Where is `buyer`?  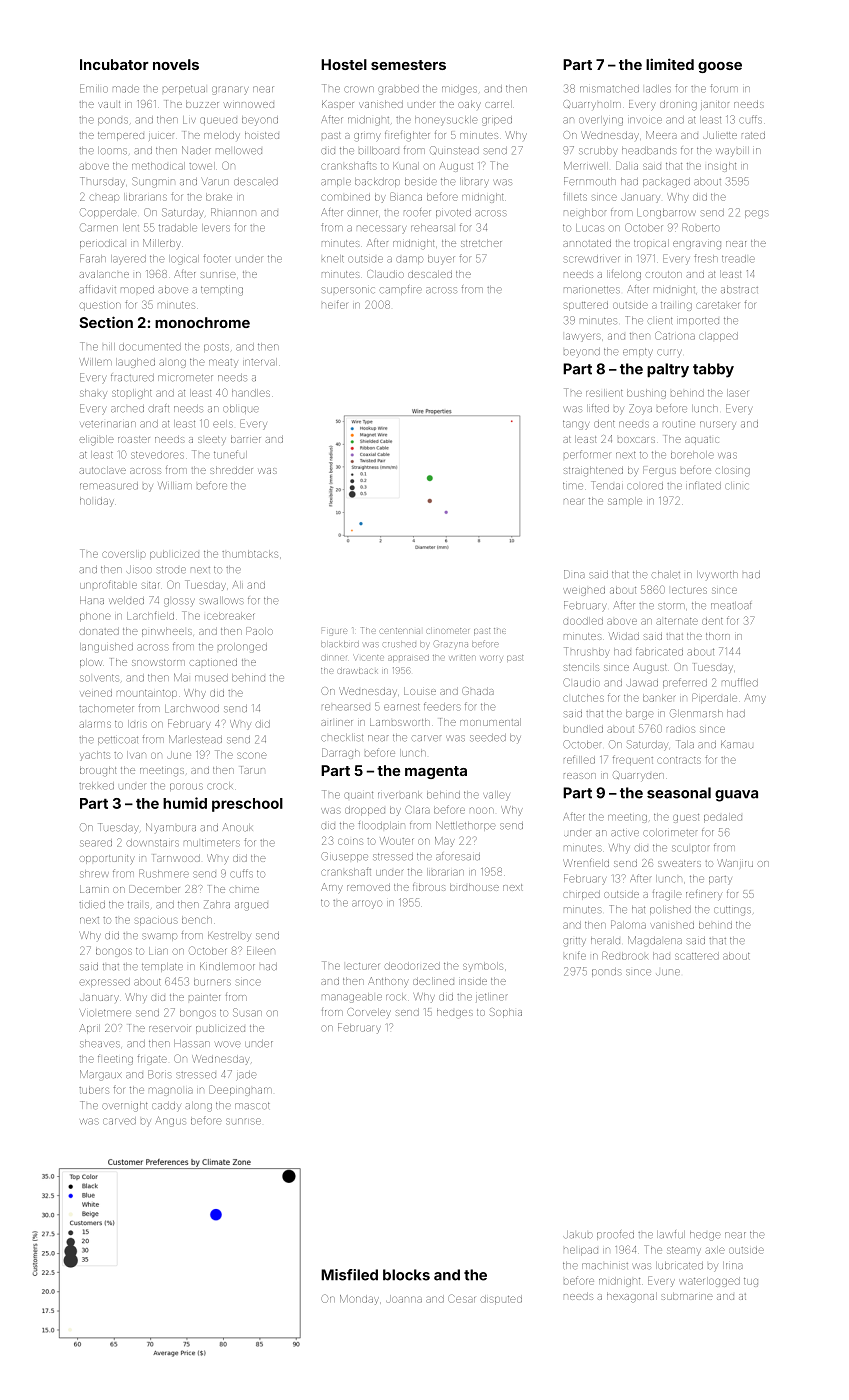 buyer is located at coordinates (441, 260).
